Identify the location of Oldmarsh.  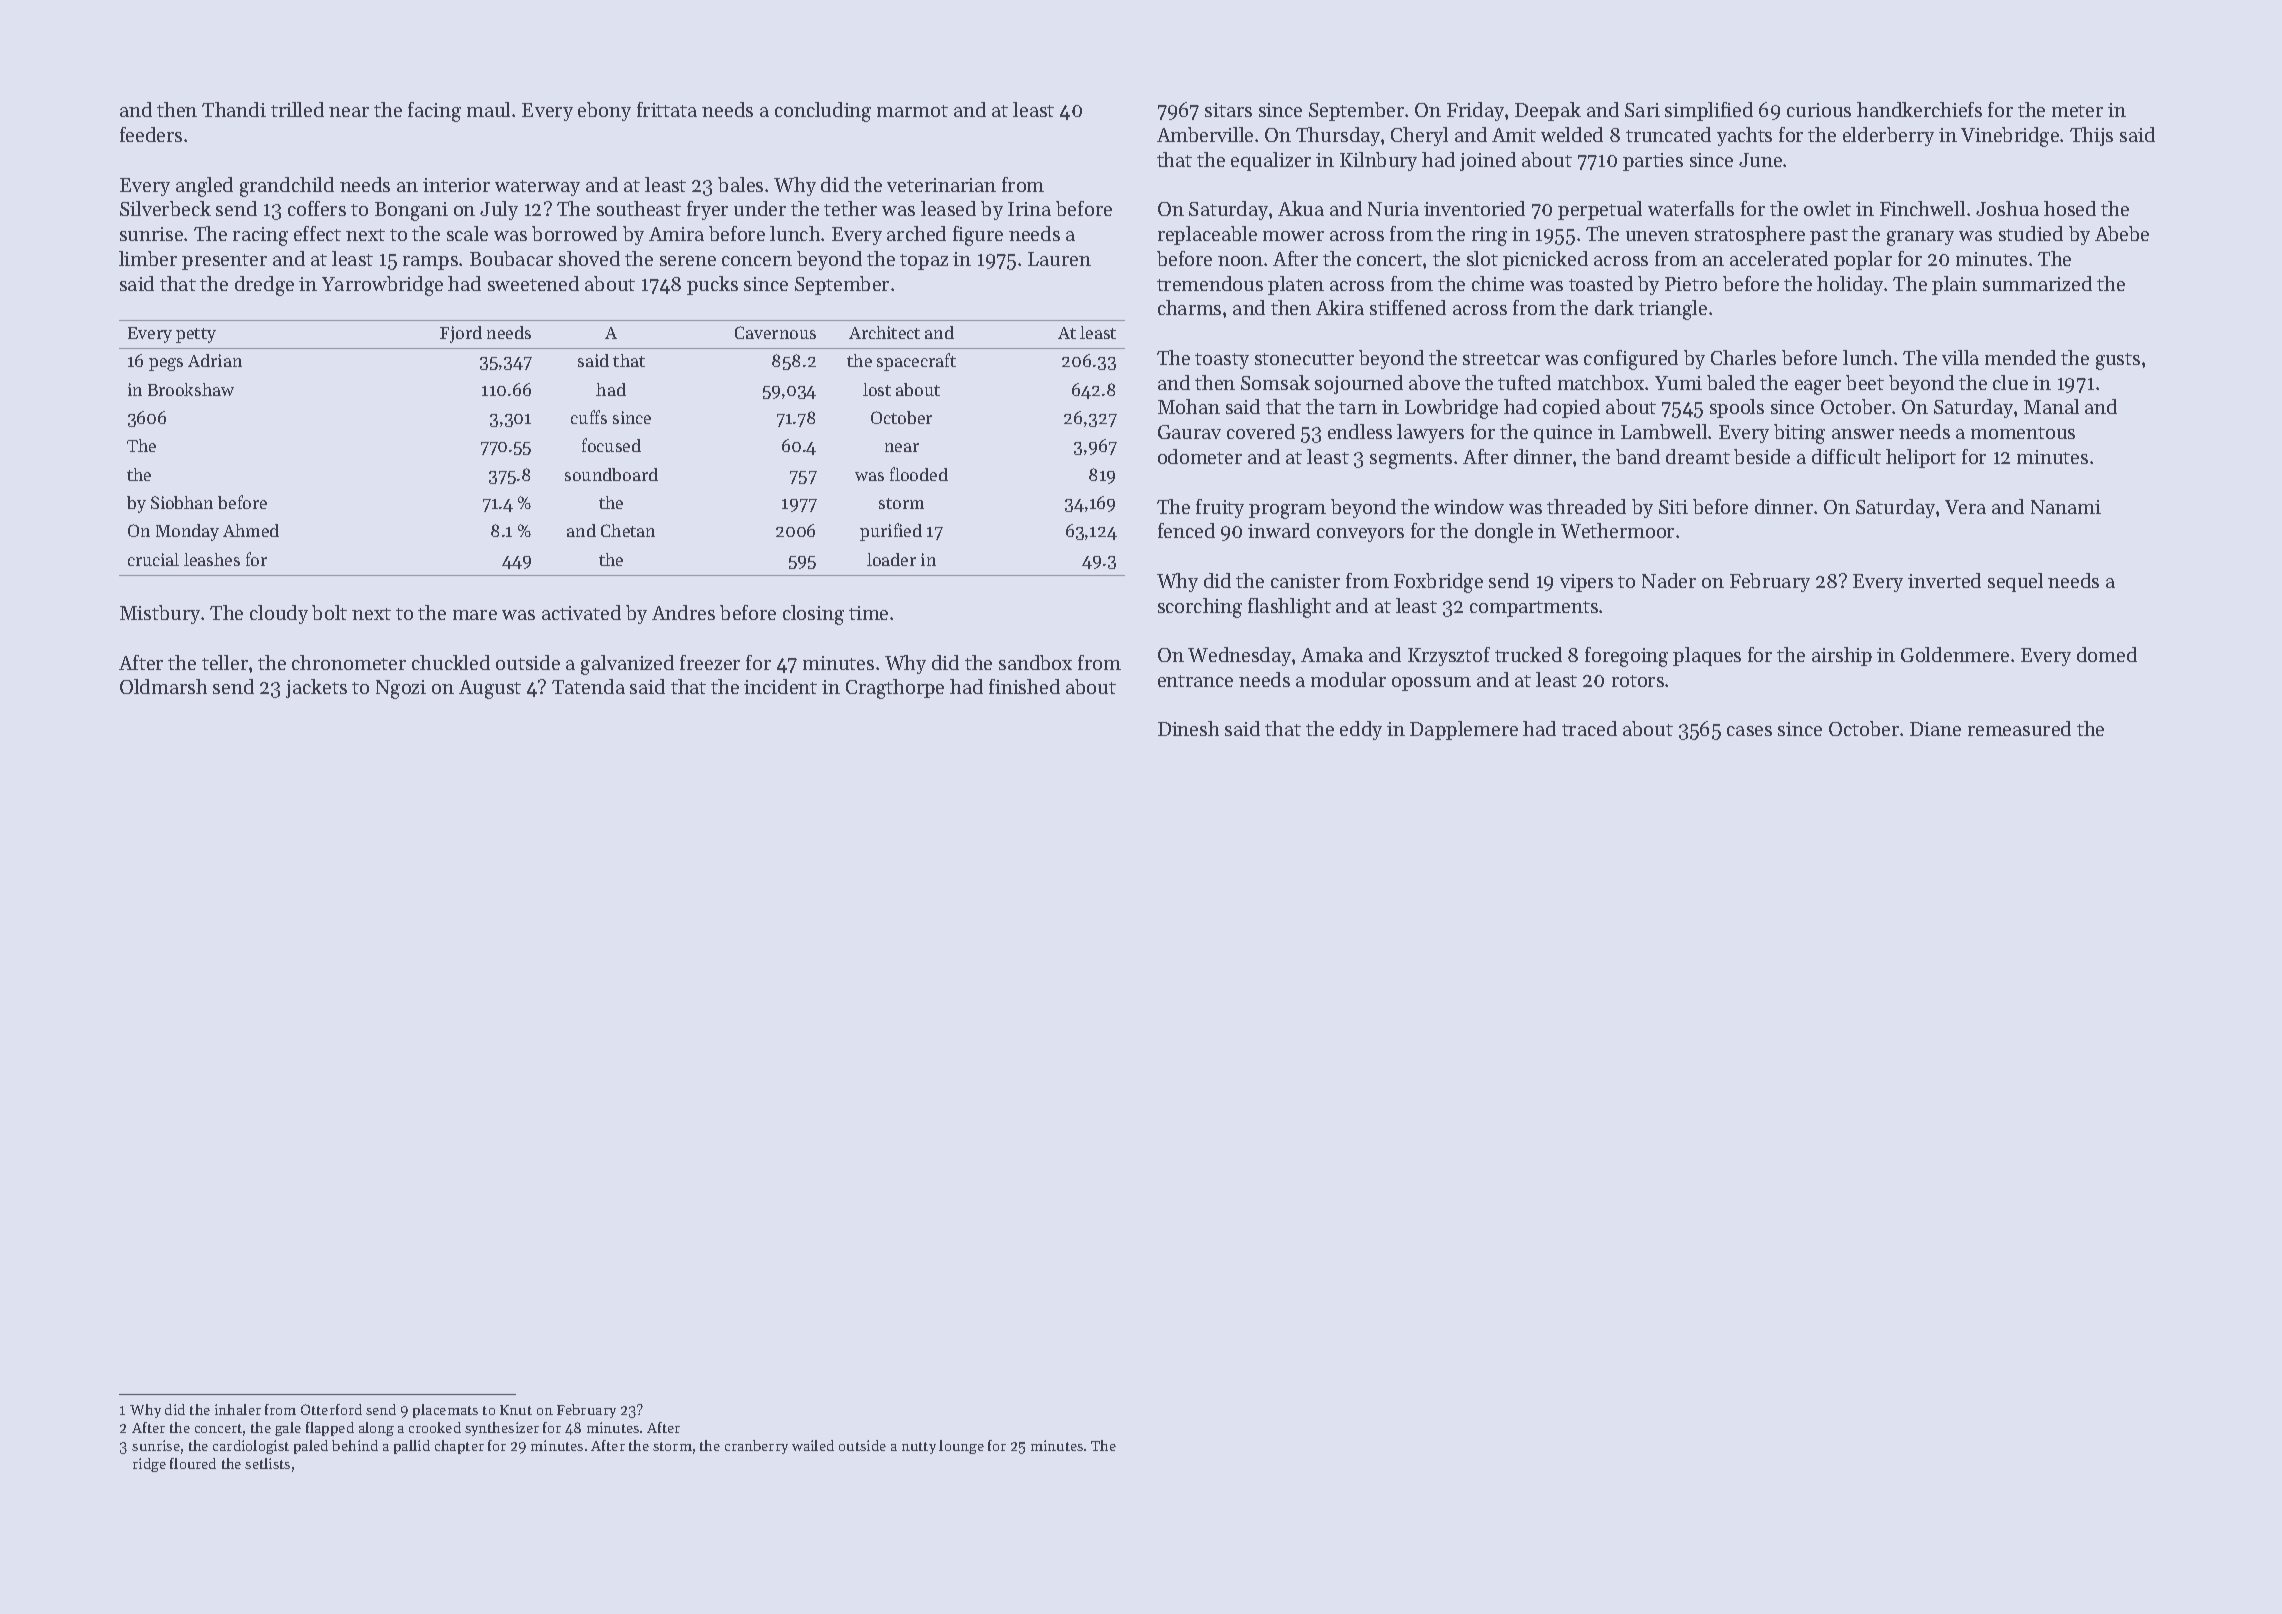
(163, 686).
